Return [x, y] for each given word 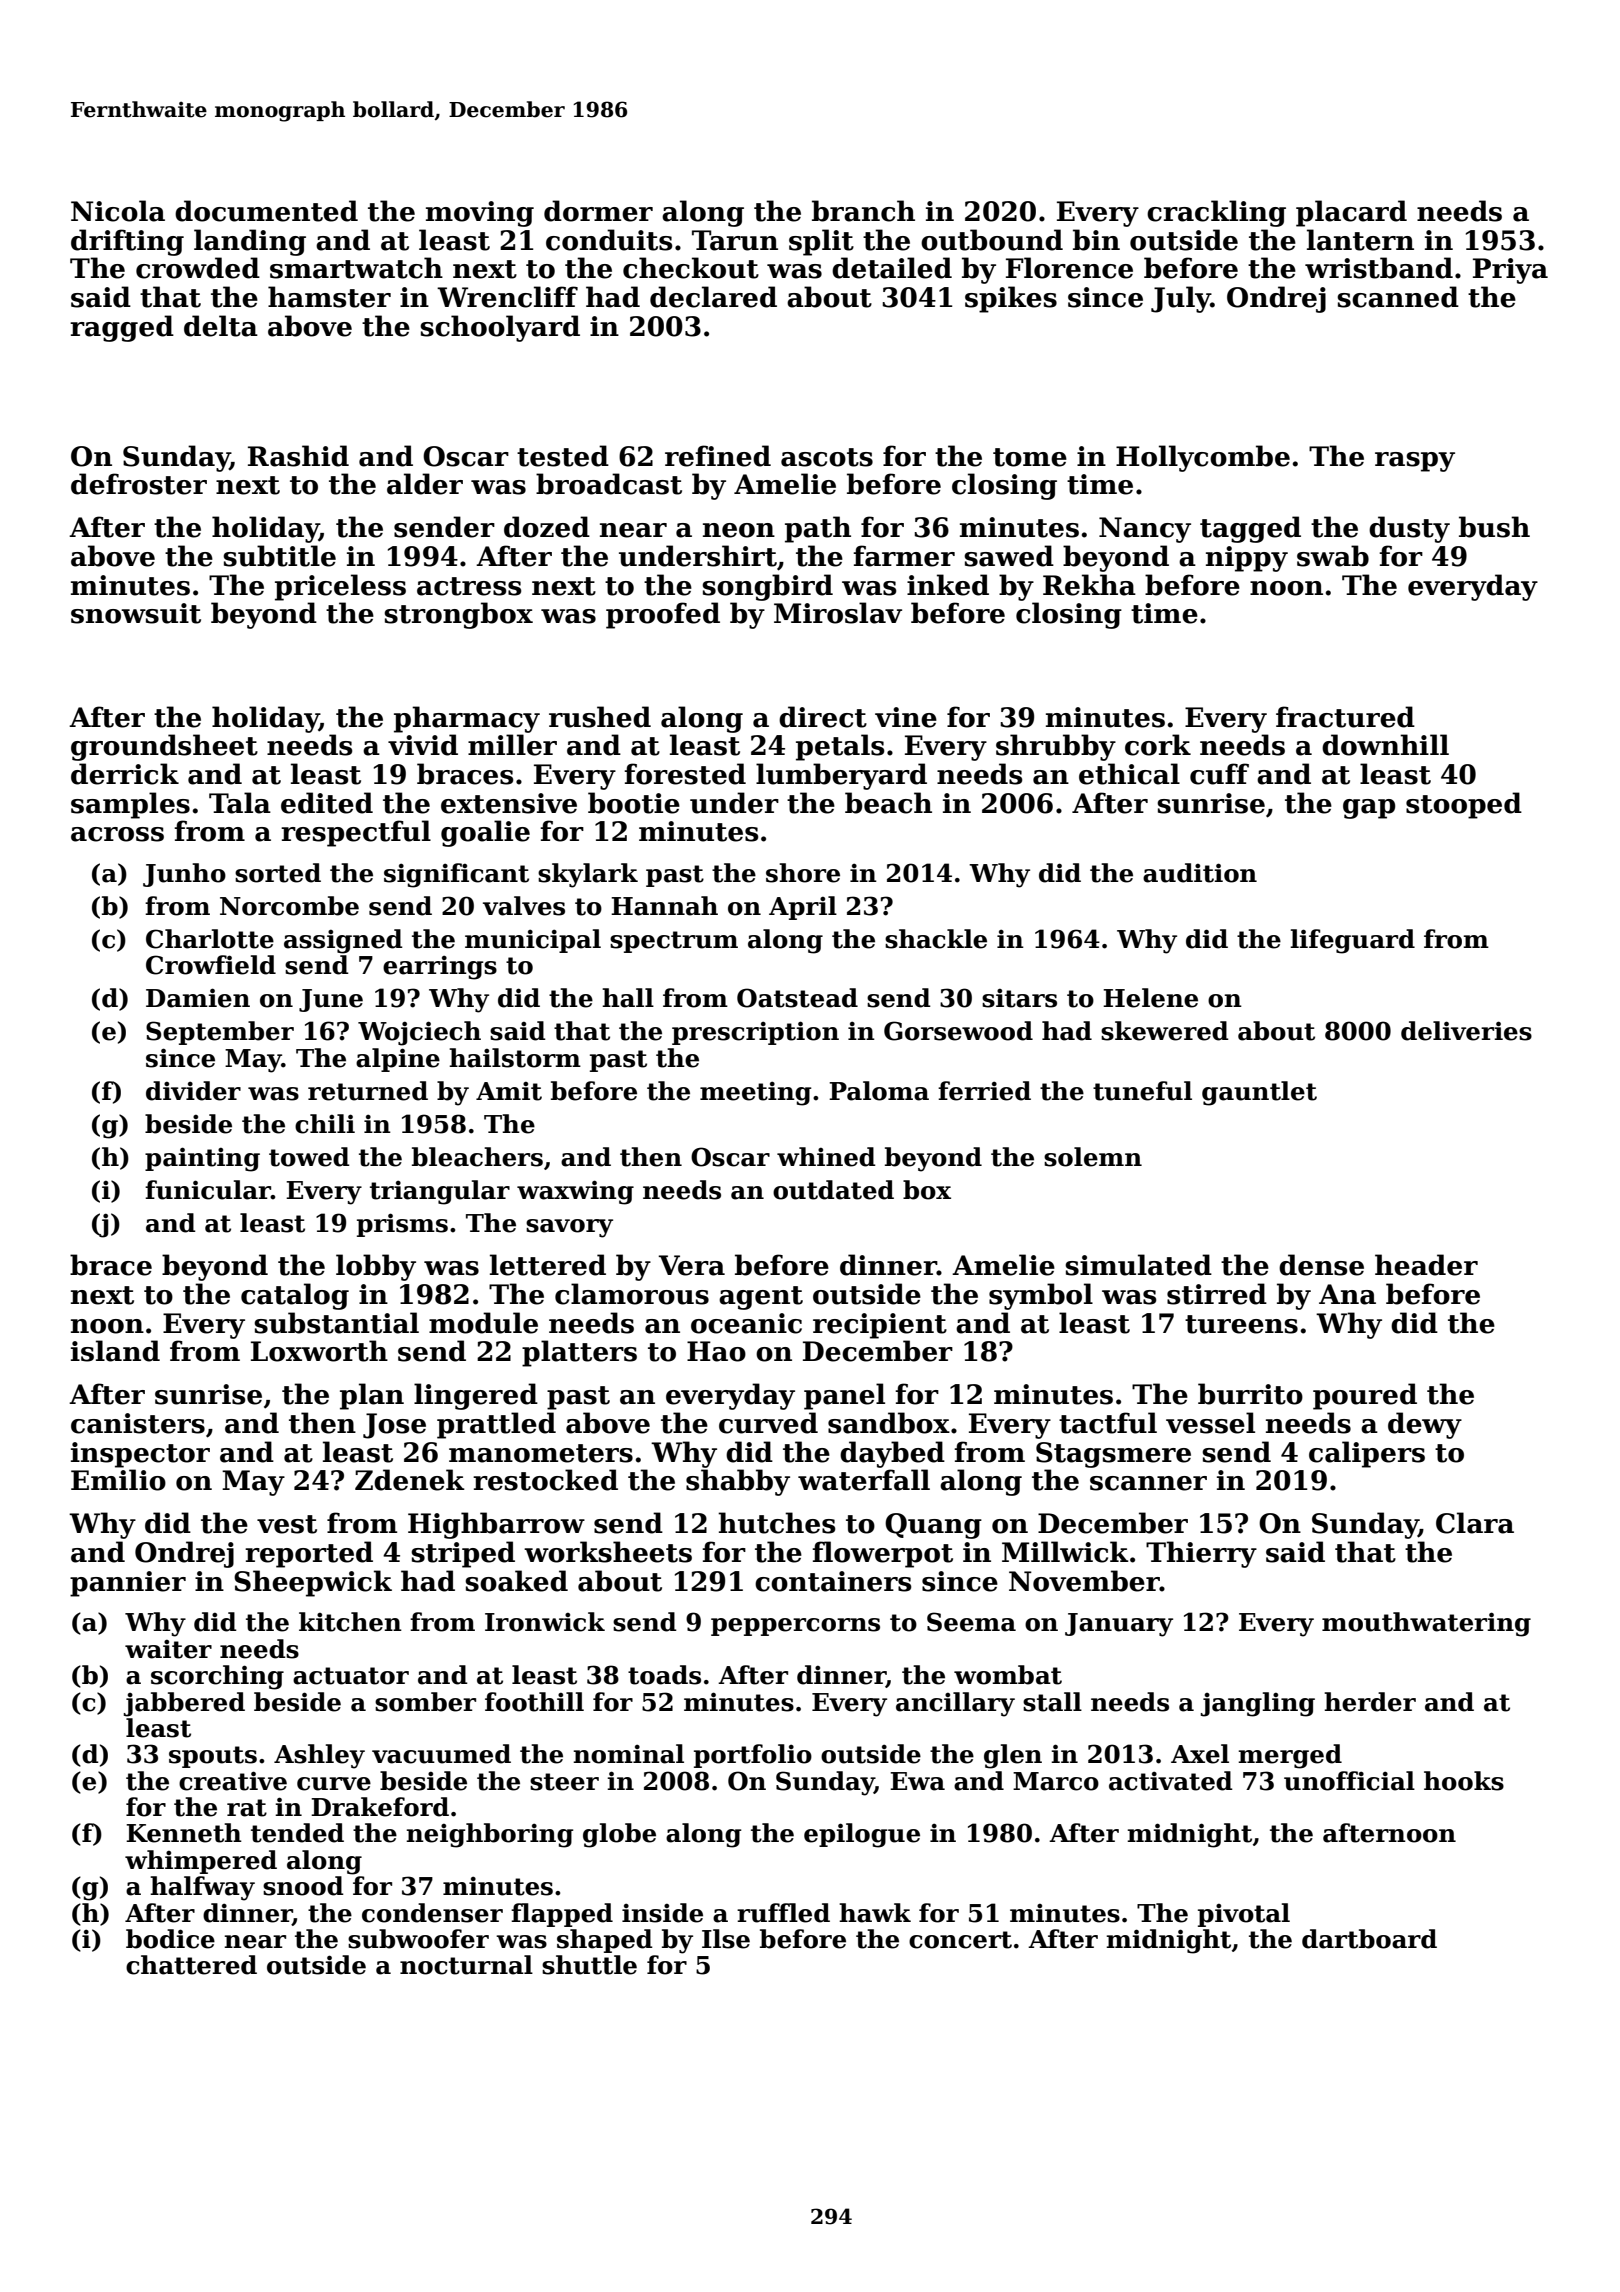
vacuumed [441, 1754]
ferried [984, 1091]
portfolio [753, 1756]
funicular [208, 1190]
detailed [892, 268]
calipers [1367, 1454]
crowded [198, 268]
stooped [1464, 805]
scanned [1398, 297]
